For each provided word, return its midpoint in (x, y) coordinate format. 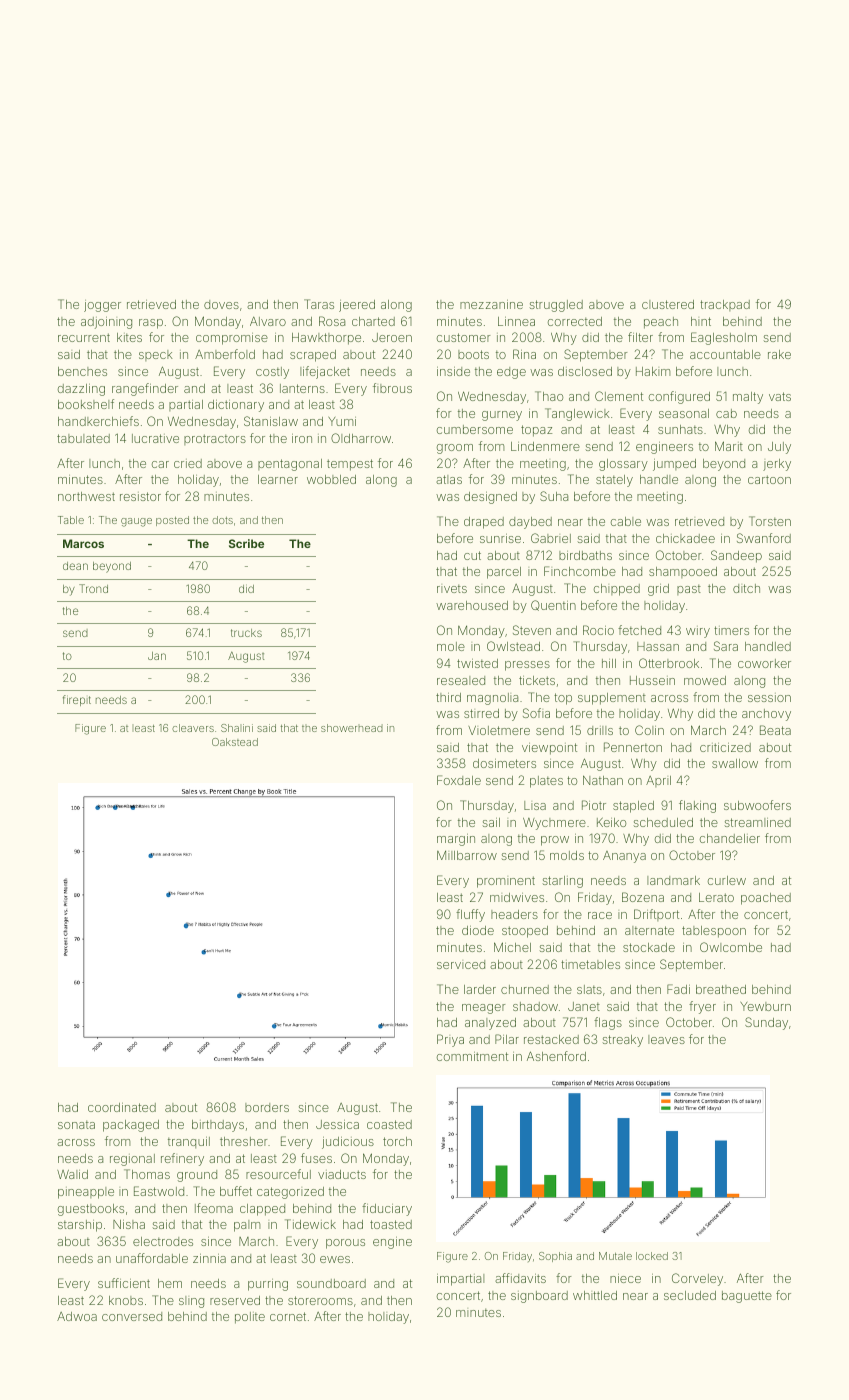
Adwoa (77, 1316)
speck (156, 355)
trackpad (725, 305)
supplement (612, 699)
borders (267, 1107)
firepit (77, 700)
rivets (452, 588)
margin (456, 840)
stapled (633, 807)
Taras (319, 304)
